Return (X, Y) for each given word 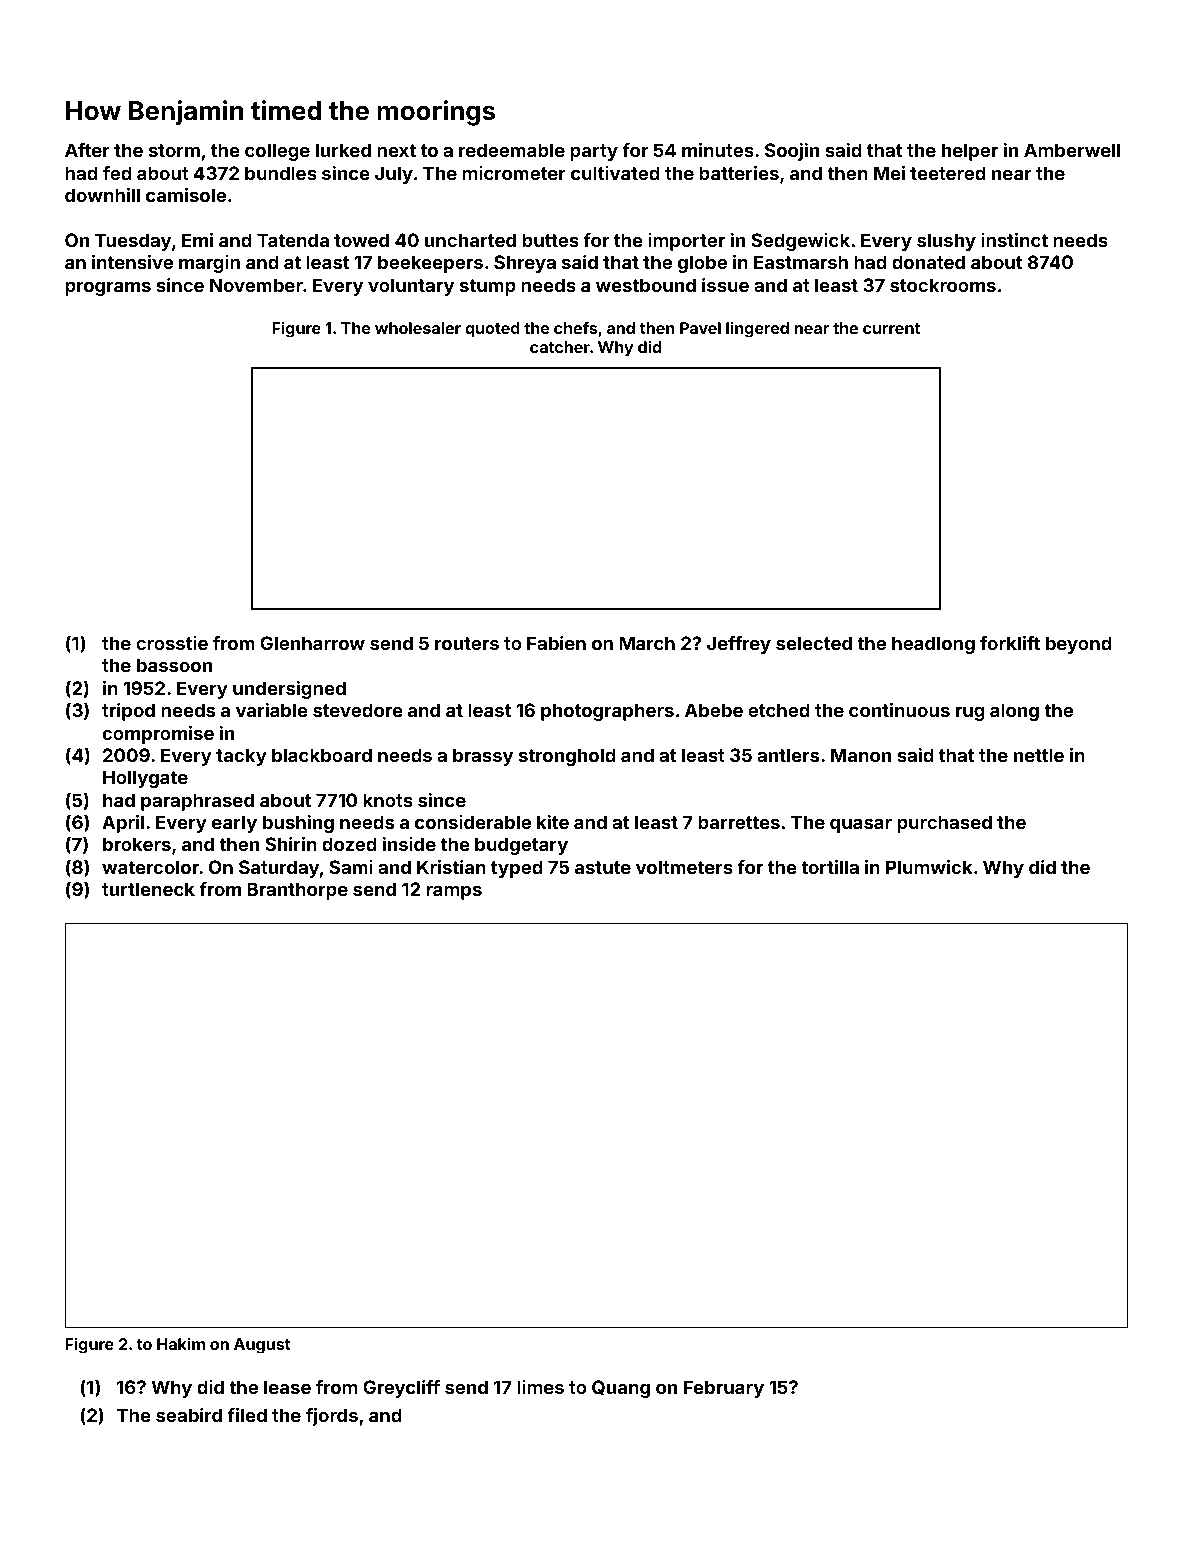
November (256, 285)
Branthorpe (297, 891)
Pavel (700, 328)
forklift (1010, 643)
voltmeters (684, 867)
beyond (1079, 645)
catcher (560, 347)
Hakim (181, 1343)
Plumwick (929, 867)
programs (108, 289)
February (724, 1389)
